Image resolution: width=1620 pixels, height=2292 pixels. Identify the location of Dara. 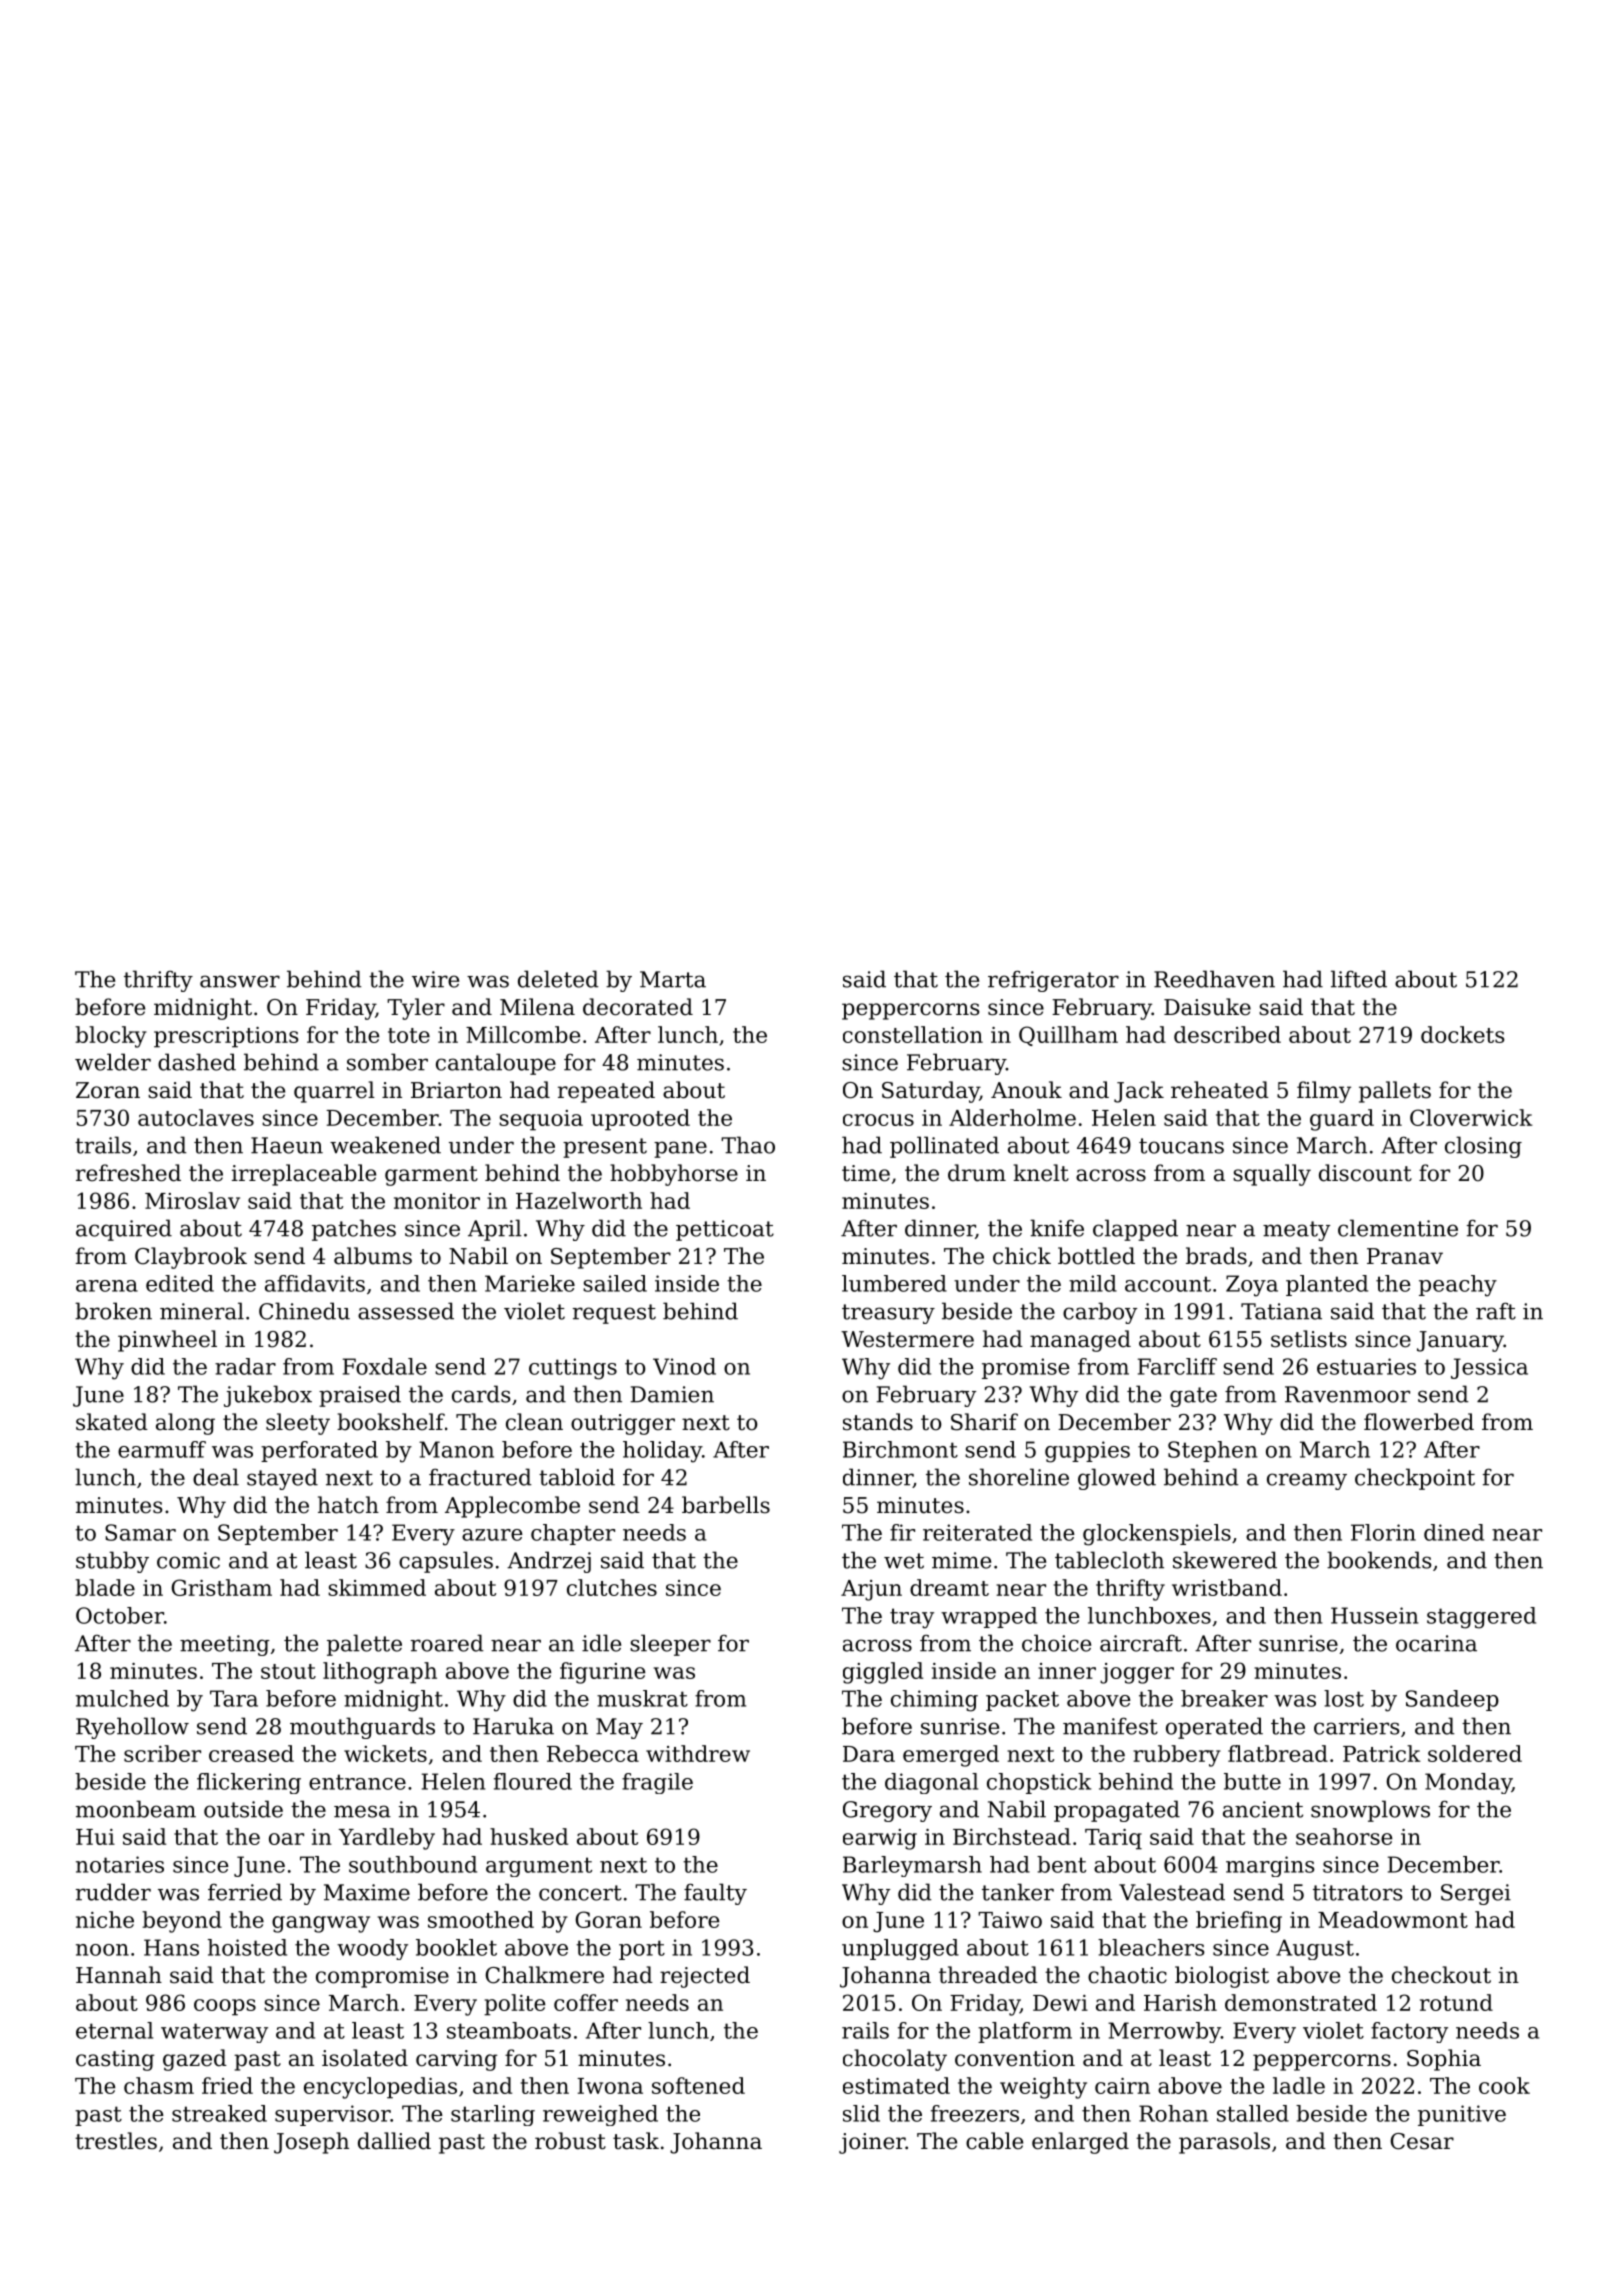
(869, 1754).
